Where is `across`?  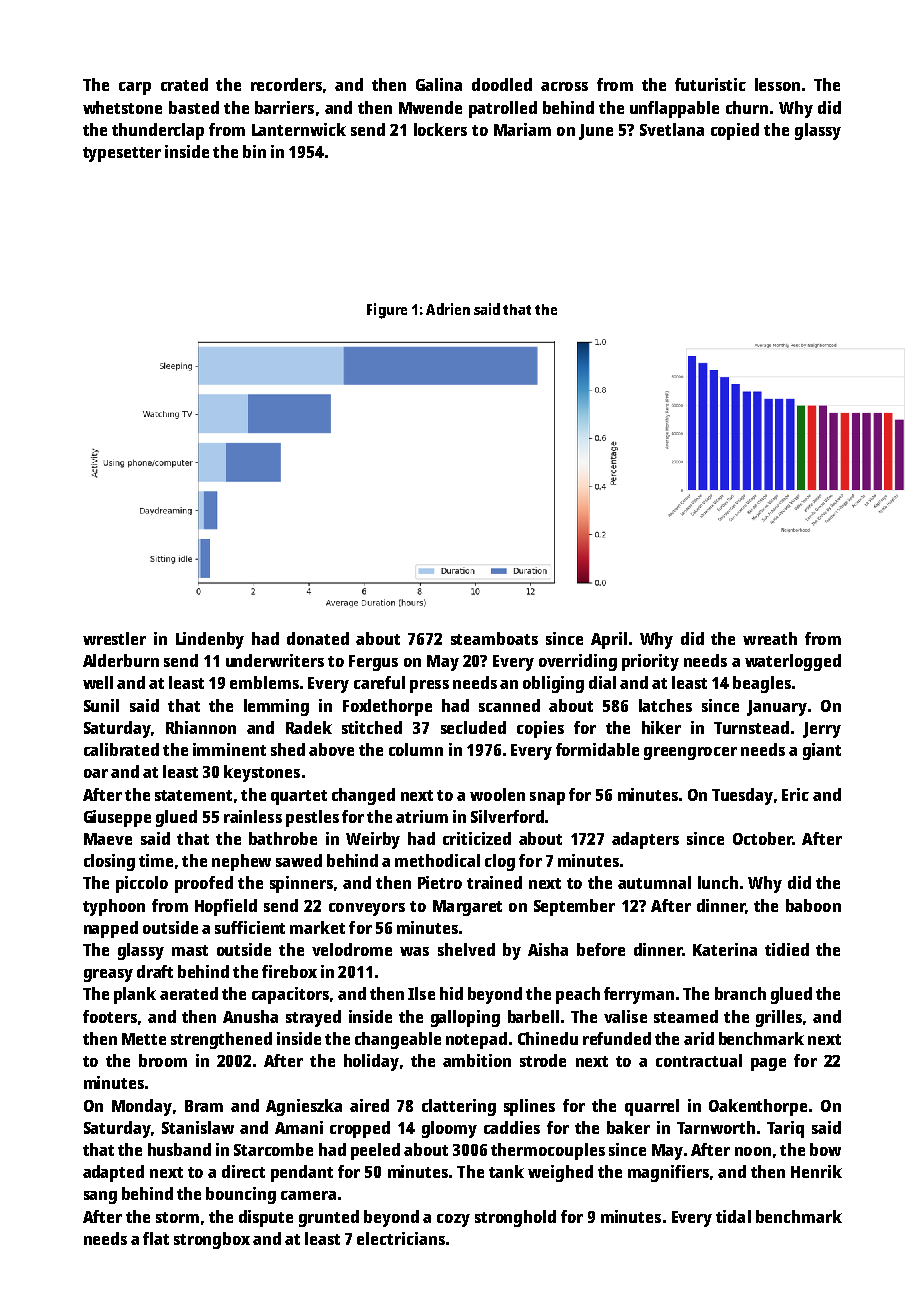
across is located at coordinates (564, 86).
